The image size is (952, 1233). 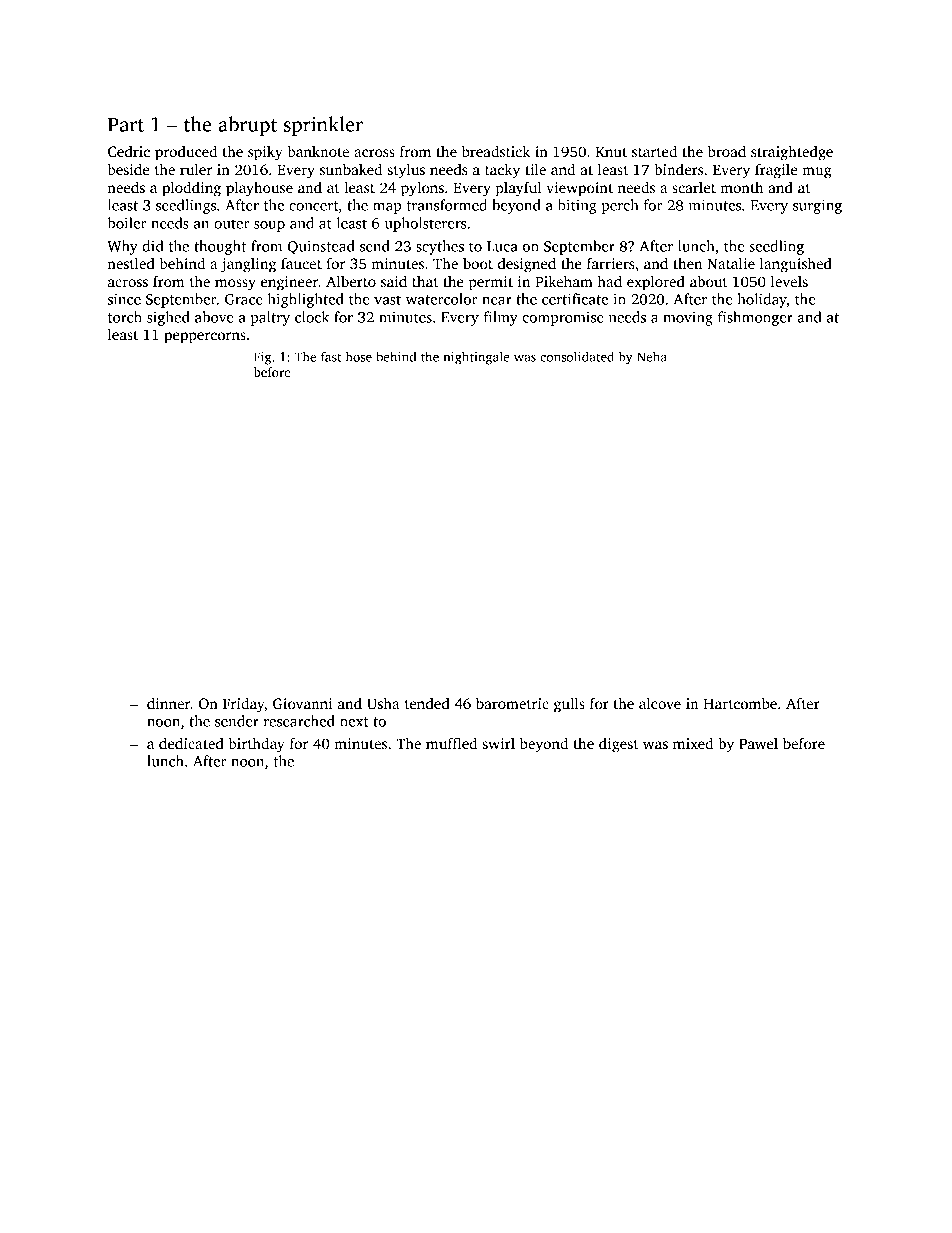 What do you see at coordinates (263, 358) in the screenshot?
I see `Fig` at bounding box center [263, 358].
